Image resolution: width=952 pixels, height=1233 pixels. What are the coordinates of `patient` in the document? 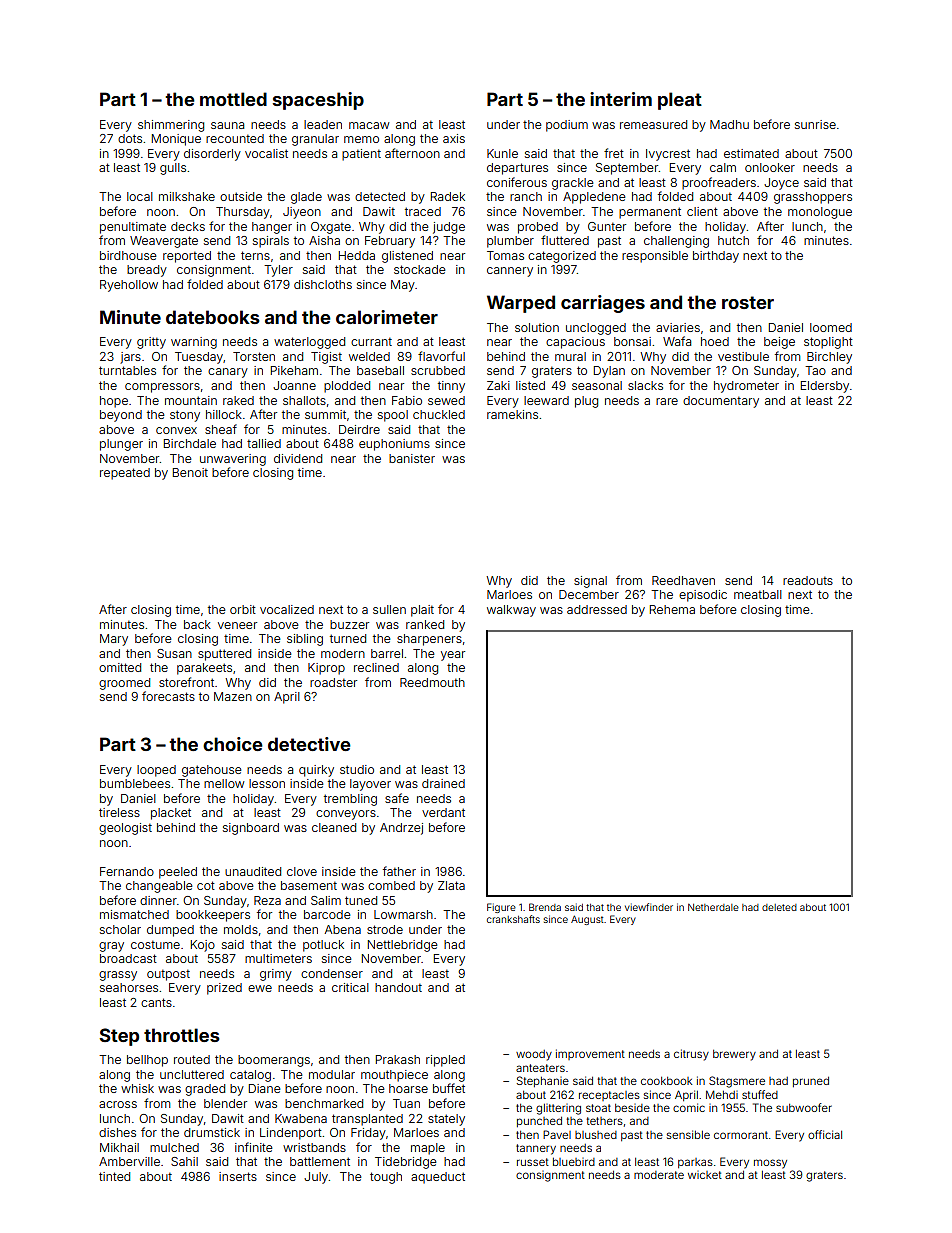 It's located at (361, 155).
